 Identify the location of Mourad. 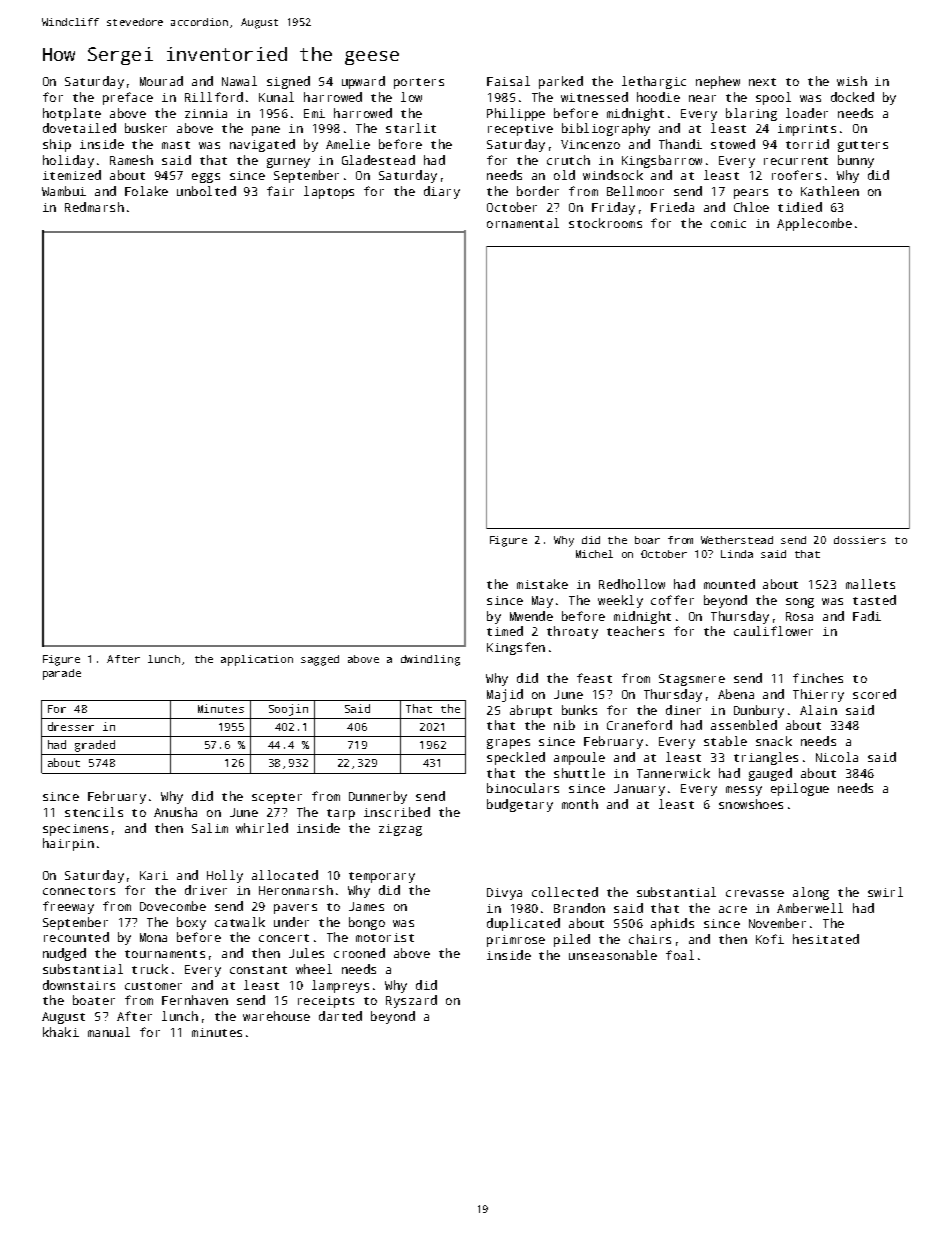
(161, 81).
